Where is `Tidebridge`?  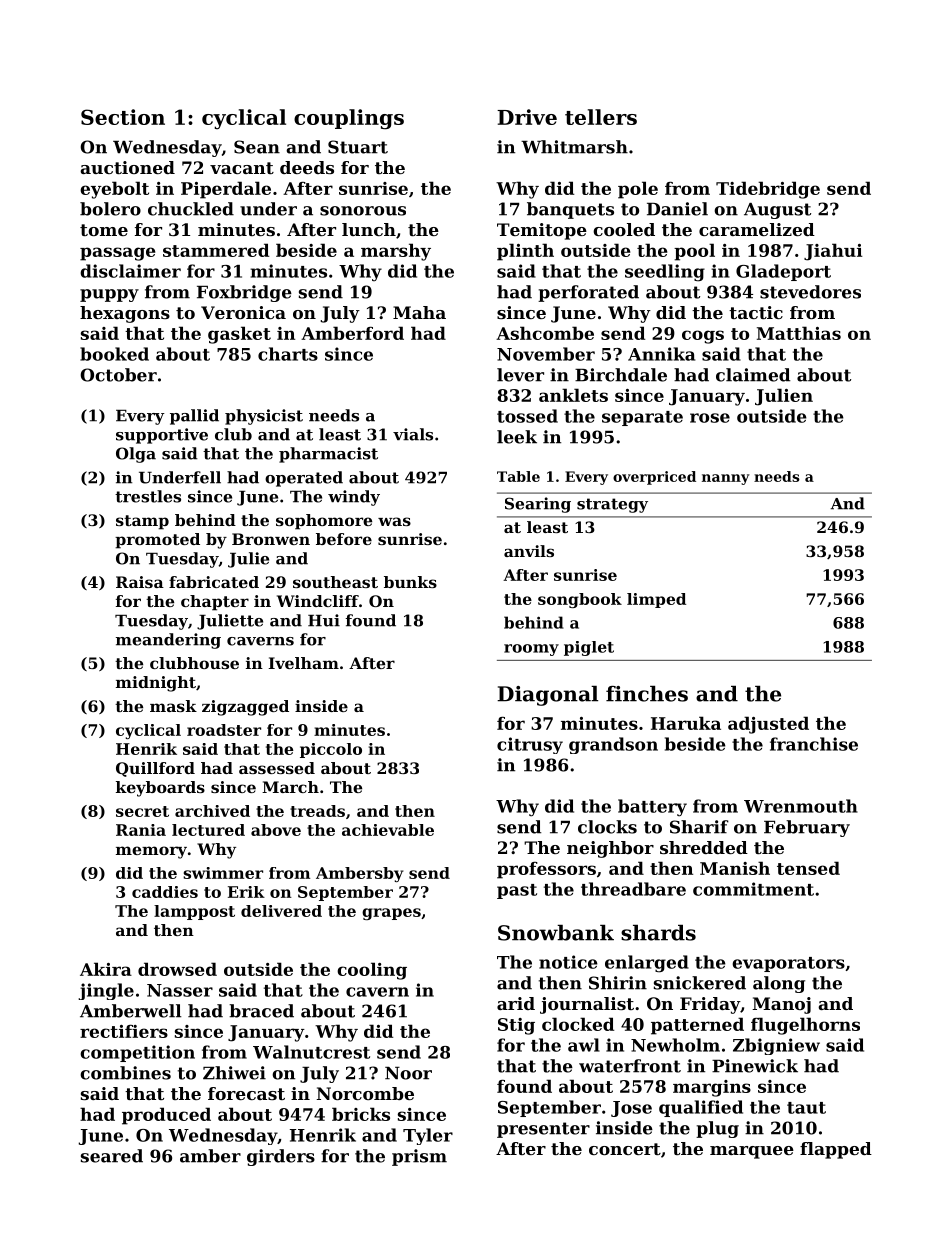 Tidebridge is located at coordinates (768, 190).
